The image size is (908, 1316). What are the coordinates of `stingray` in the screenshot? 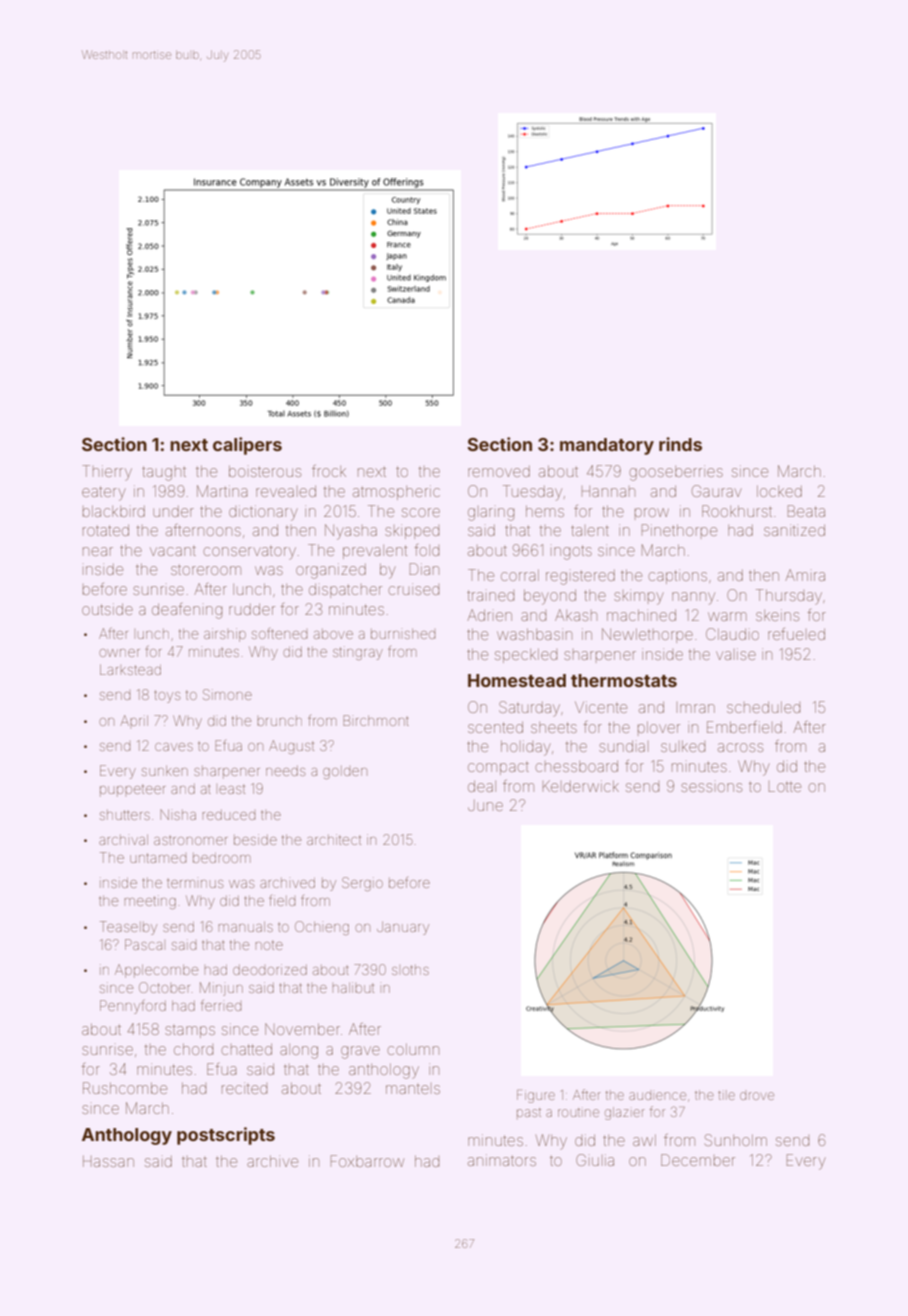 It's located at (358, 653).
